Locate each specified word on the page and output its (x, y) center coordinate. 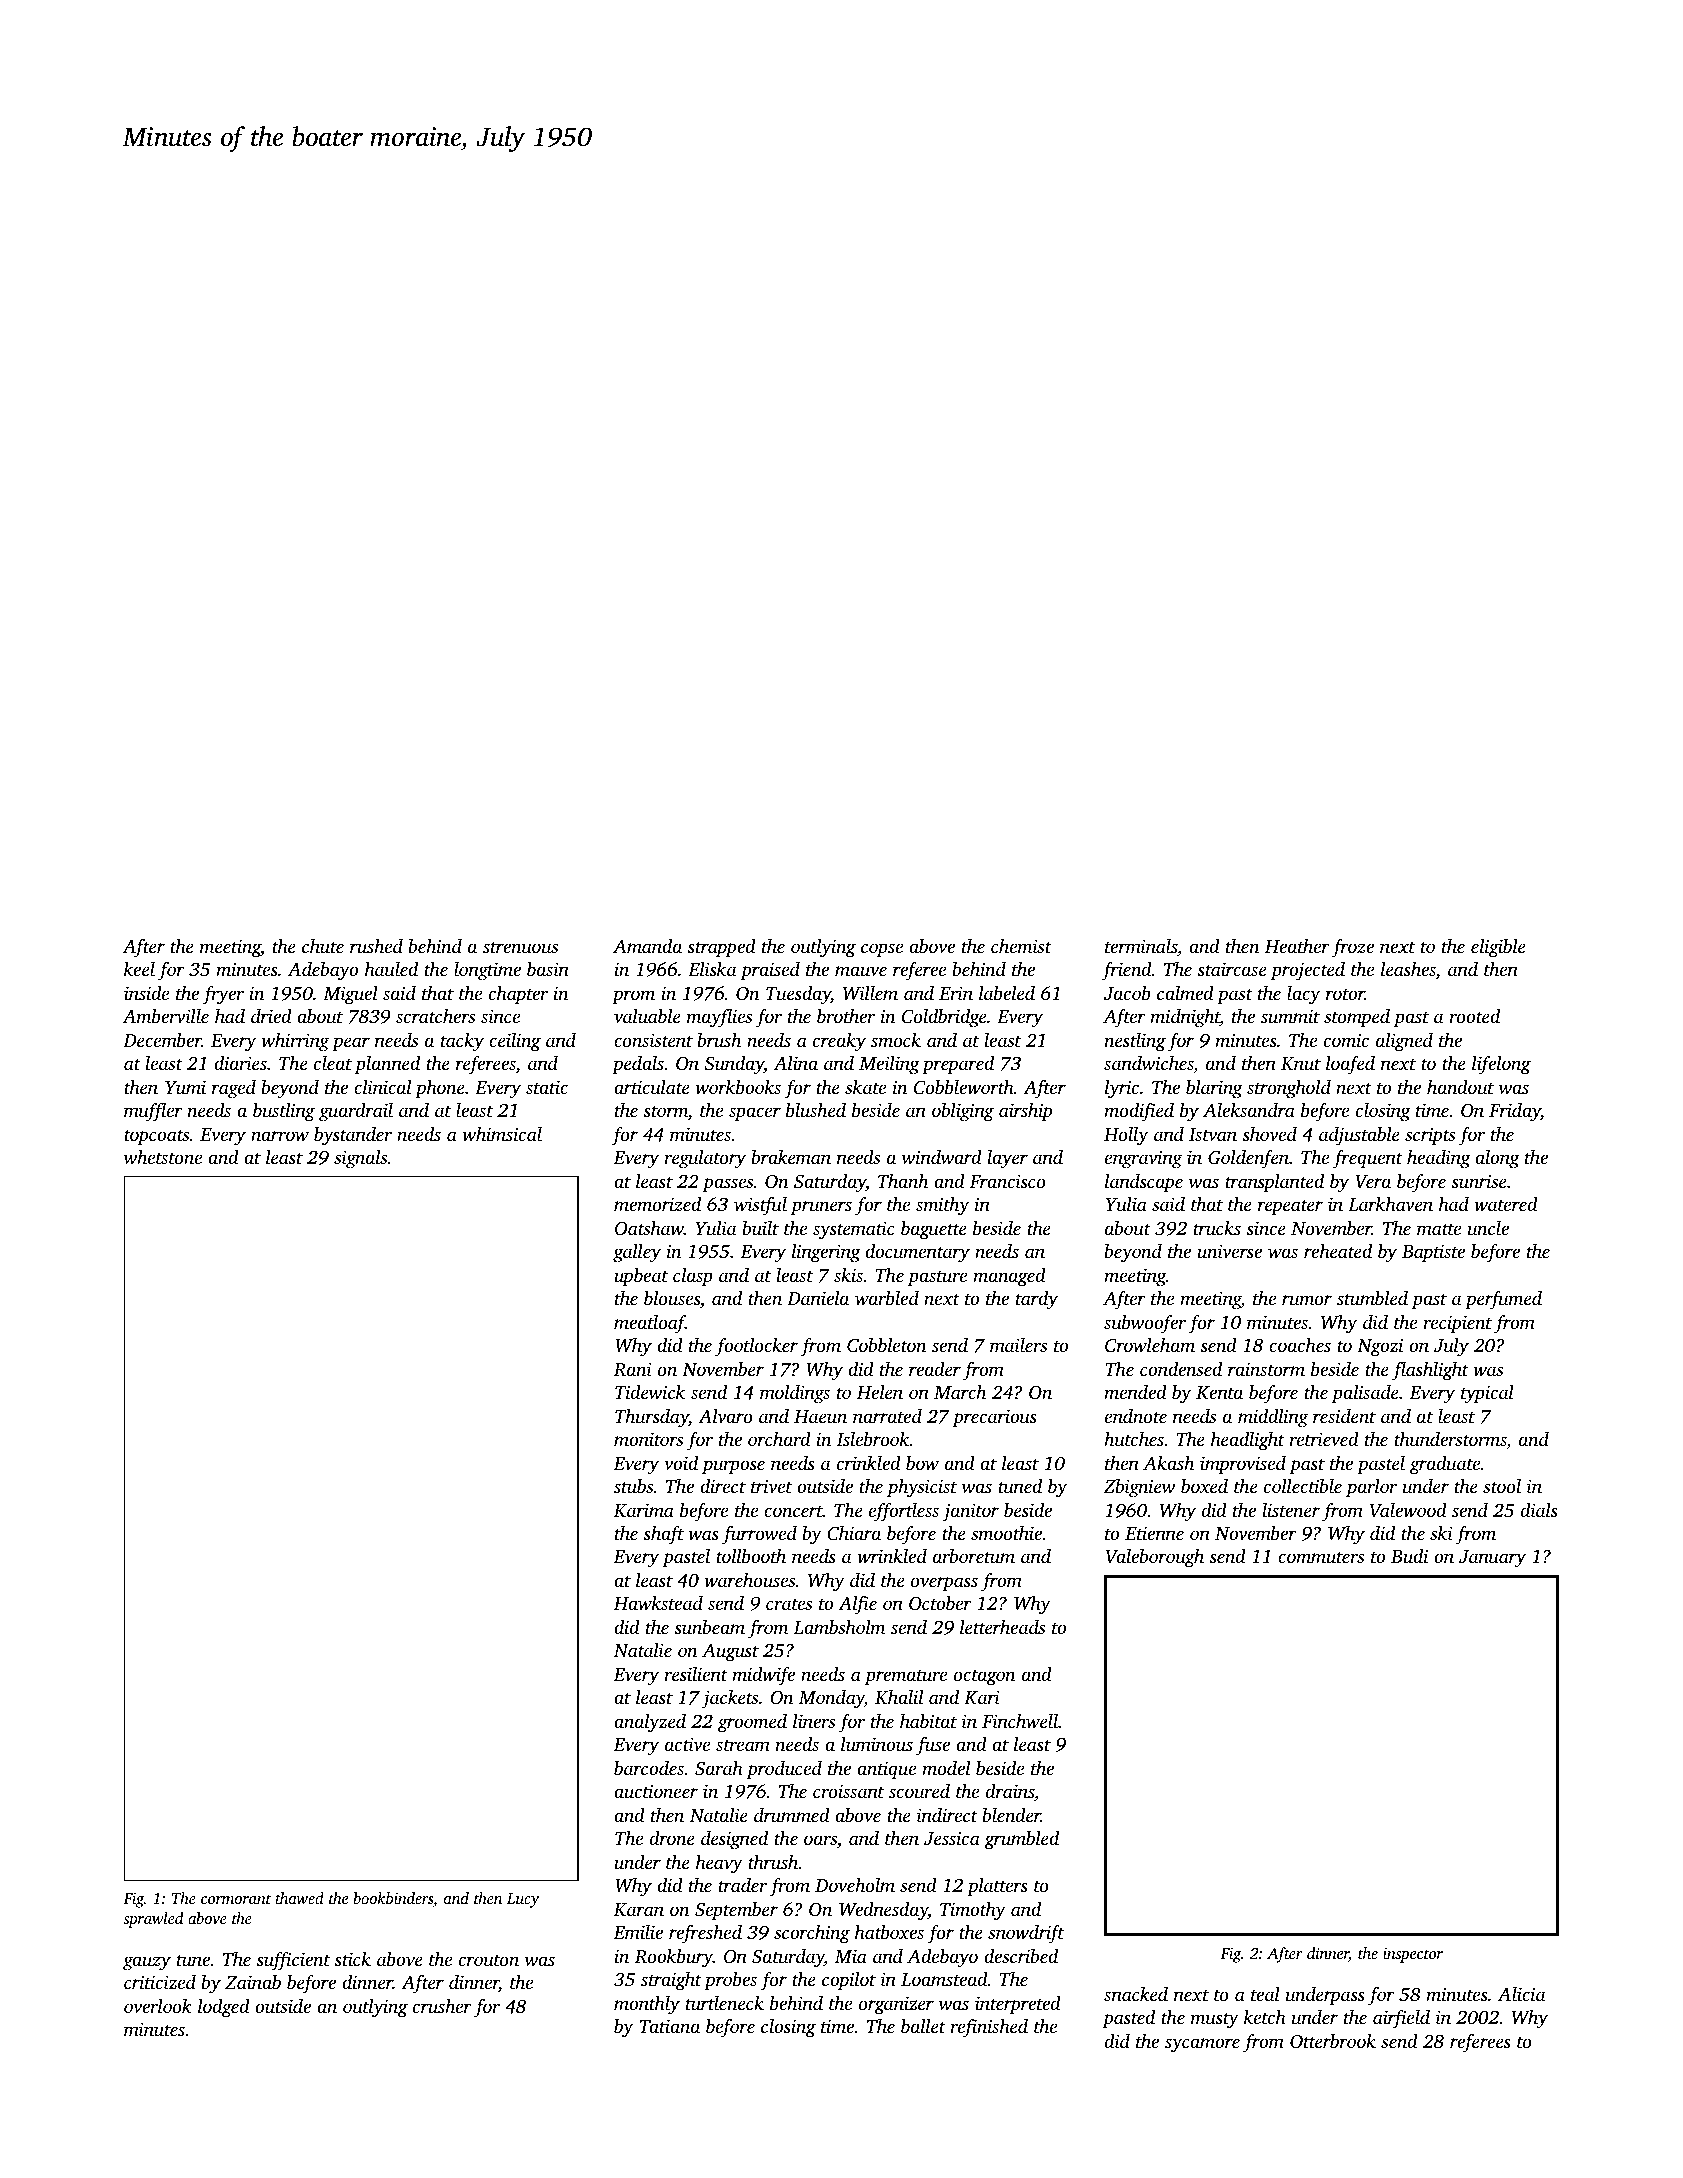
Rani (633, 1369)
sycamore (1202, 2045)
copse (882, 950)
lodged (224, 2008)
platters (997, 1887)
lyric (1122, 1089)
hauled (391, 969)
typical (1487, 1394)
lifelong (1501, 1065)
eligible (1498, 948)
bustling (284, 1112)
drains (1010, 1791)
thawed (299, 1898)
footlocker (756, 1347)
